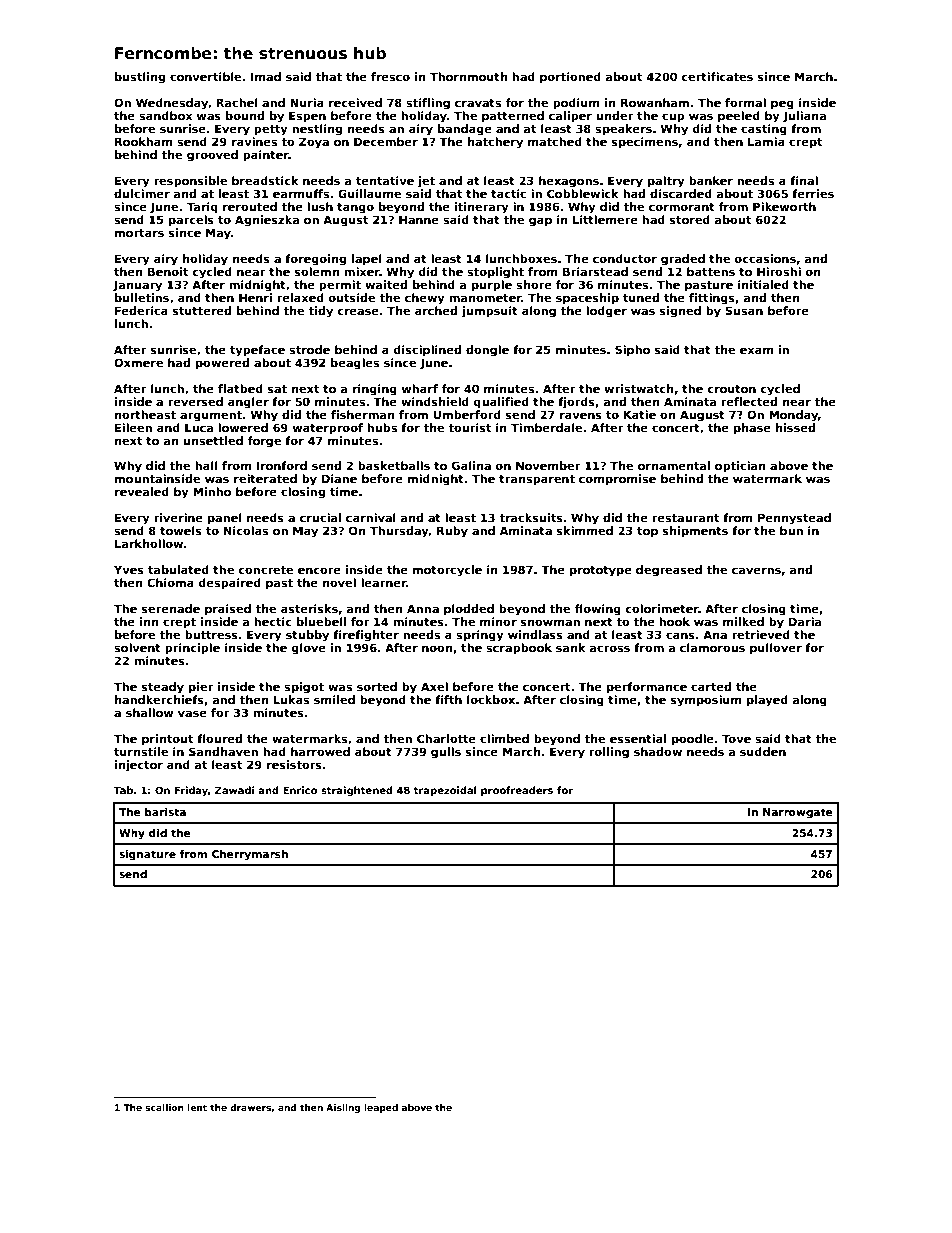  I want to click on ringing, so click(375, 390).
